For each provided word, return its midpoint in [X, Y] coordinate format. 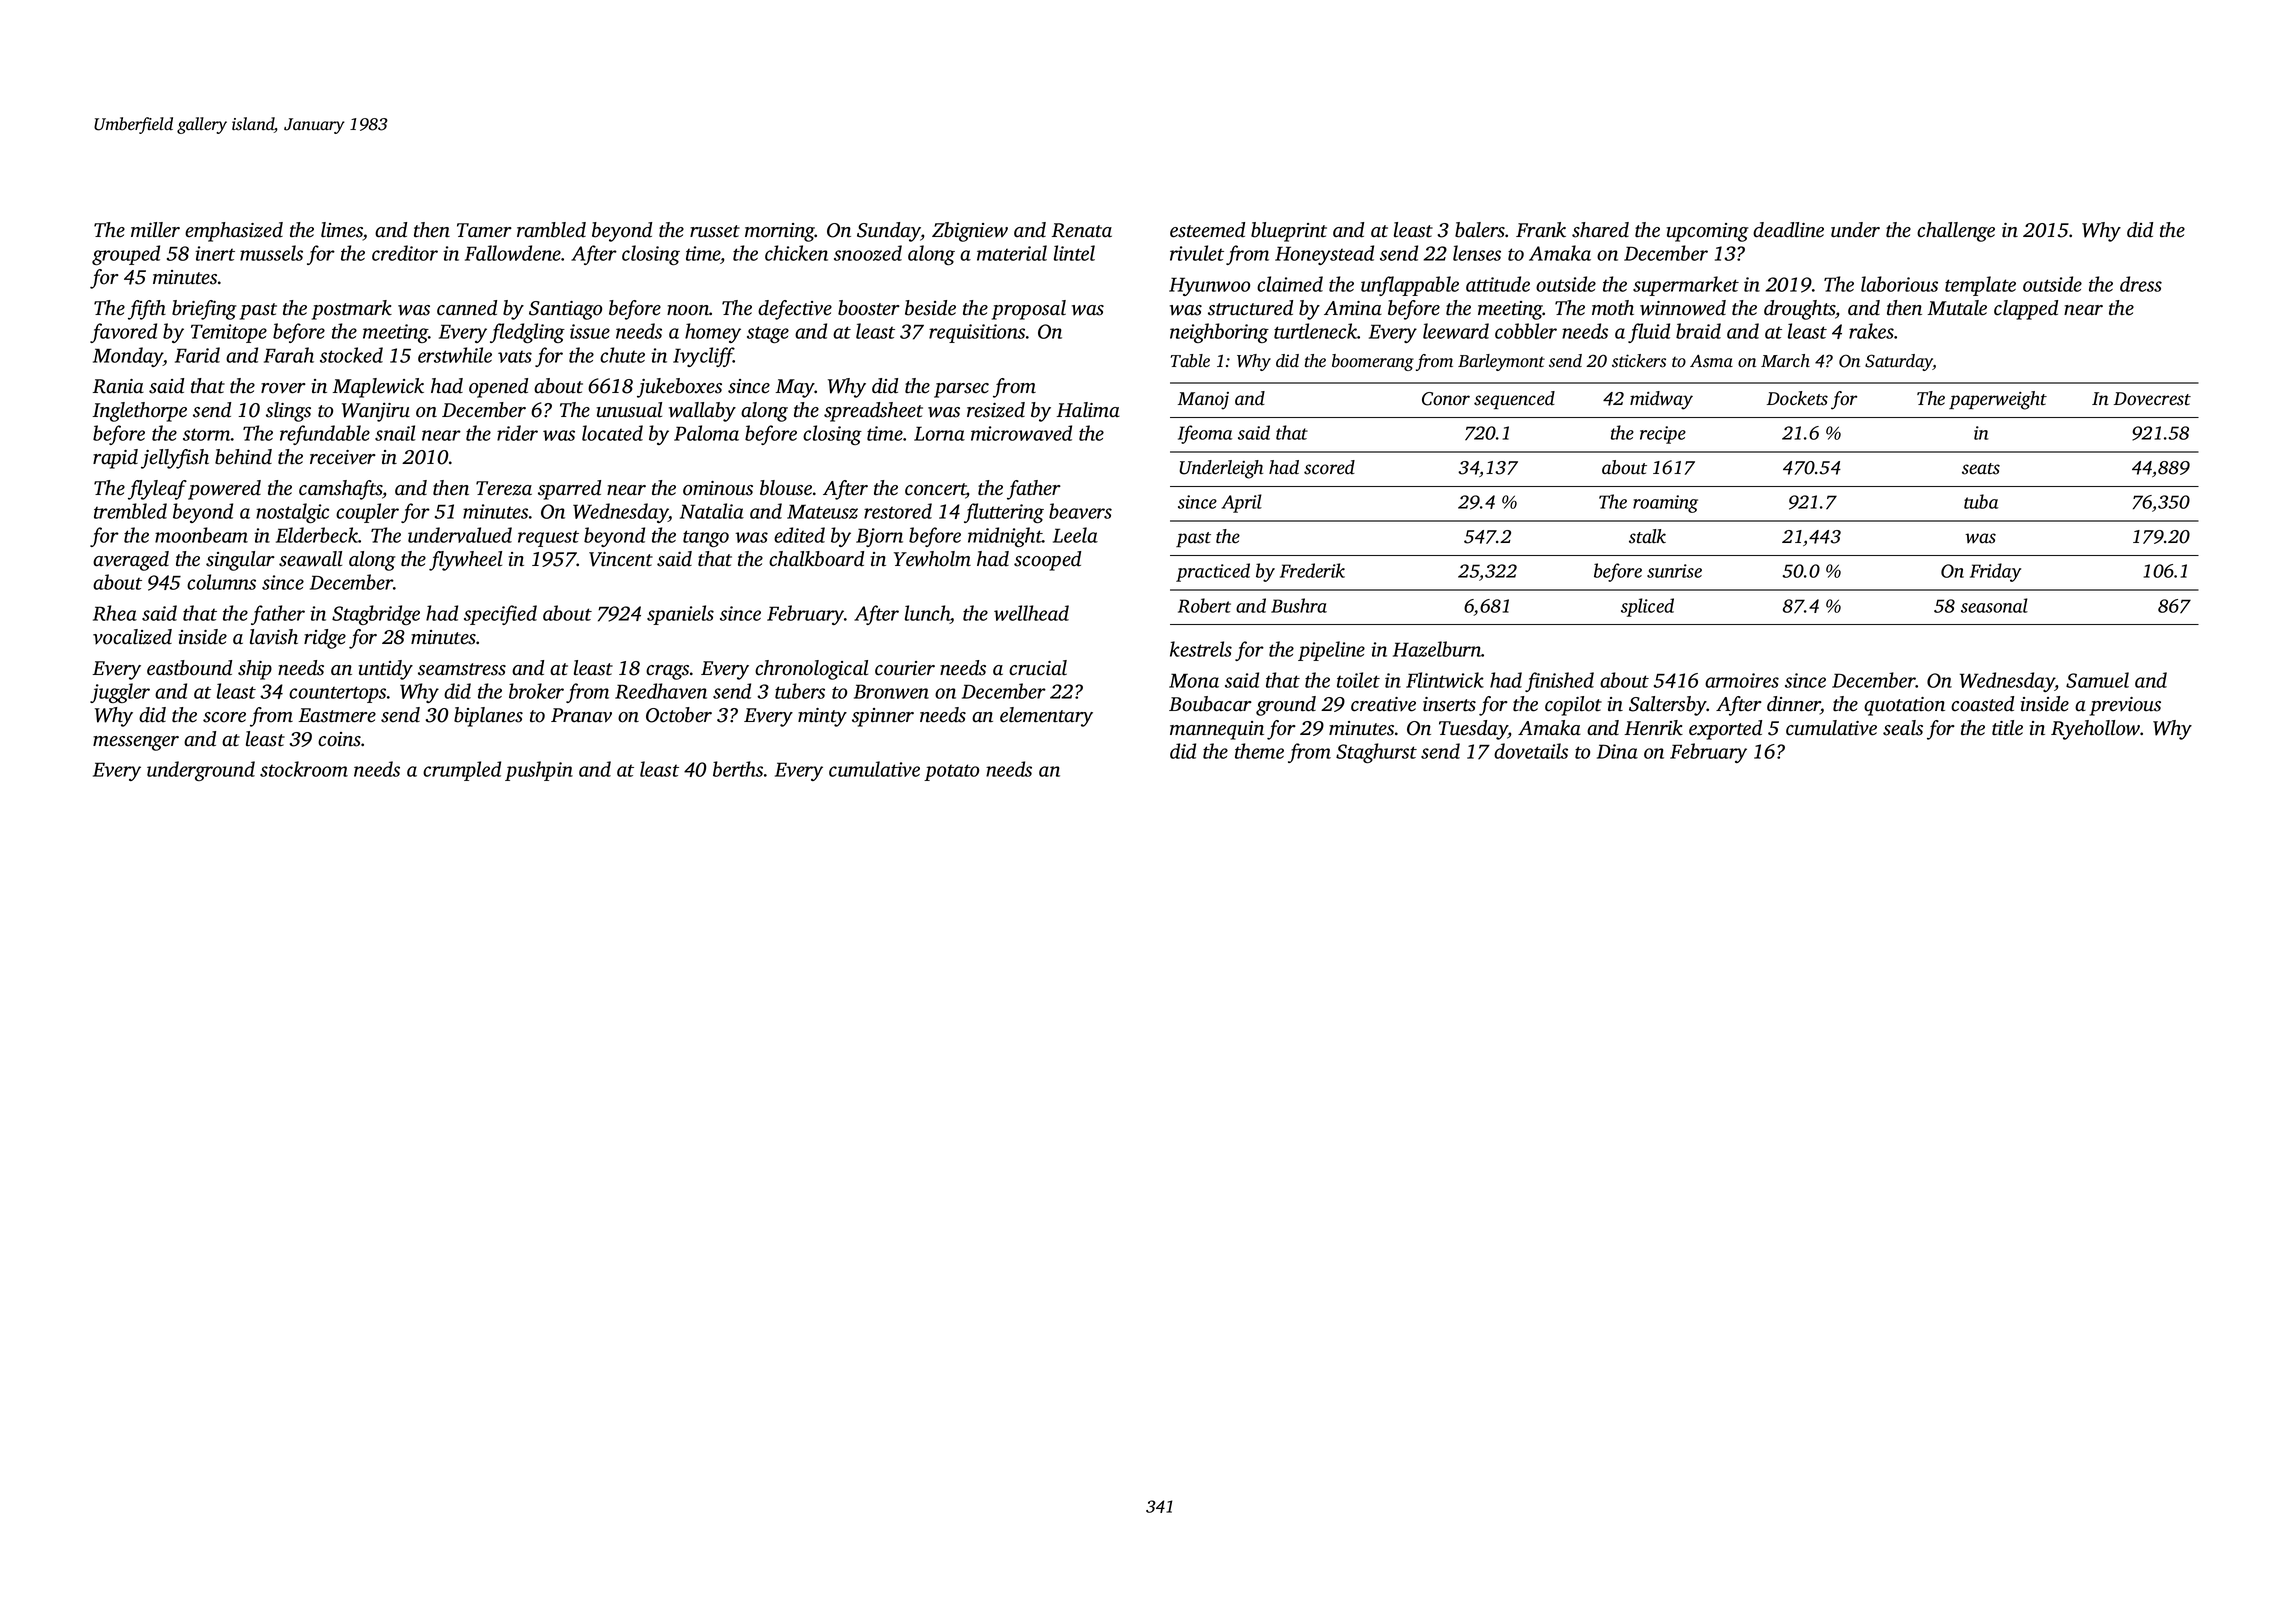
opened [498, 388]
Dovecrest [2152, 399]
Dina [1617, 751]
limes [342, 230]
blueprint [1289, 232]
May [795, 388]
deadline [1788, 230]
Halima [1088, 410]
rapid [115, 459]
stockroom [304, 769]
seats [1981, 469]
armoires [1742, 680]
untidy [386, 670]
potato [951, 772]
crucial [1038, 668]
